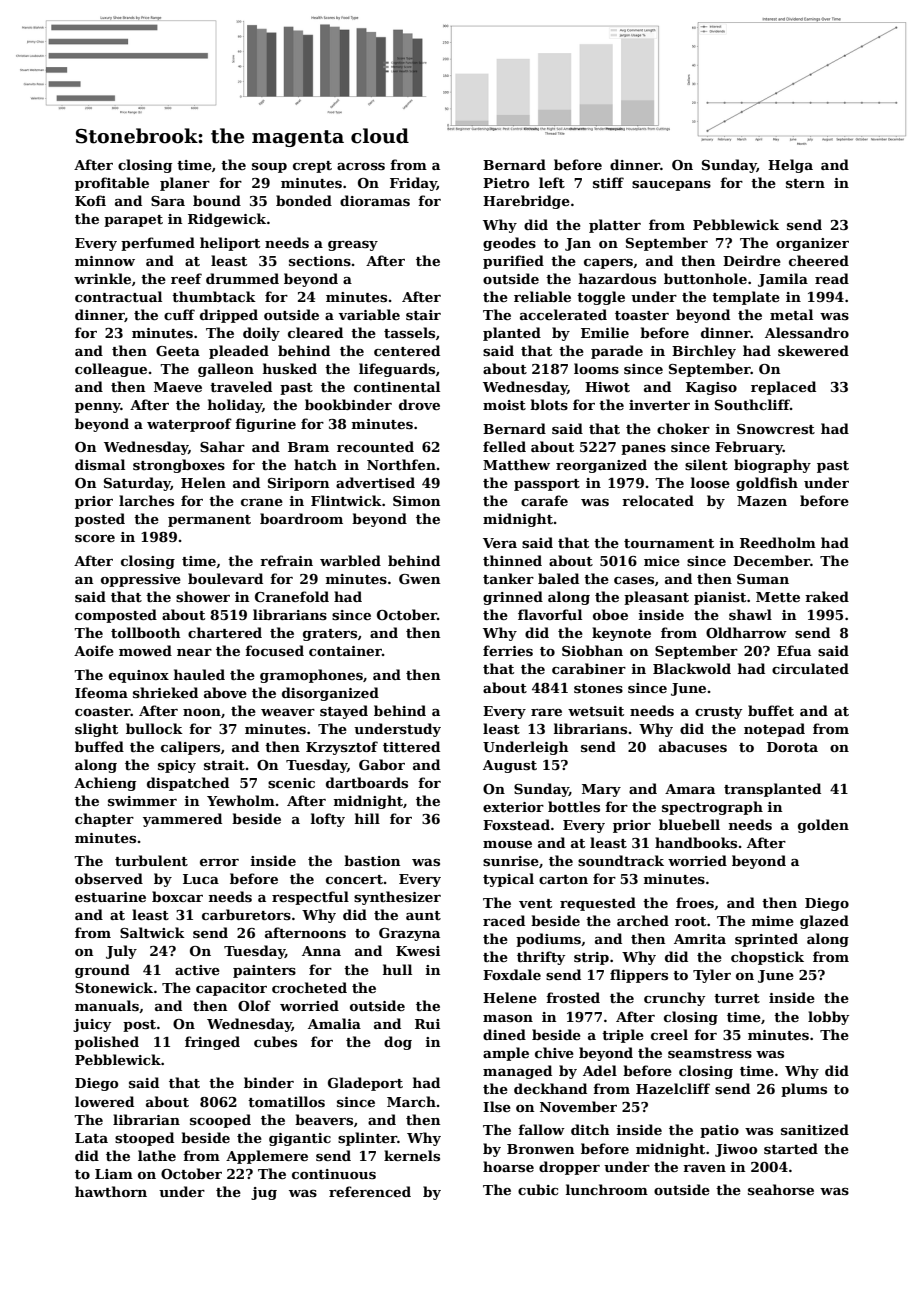 This screenshot has width=924, height=1308. Describe the element at coordinates (290, 368) in the screenshot. I see `husked` at that location.
